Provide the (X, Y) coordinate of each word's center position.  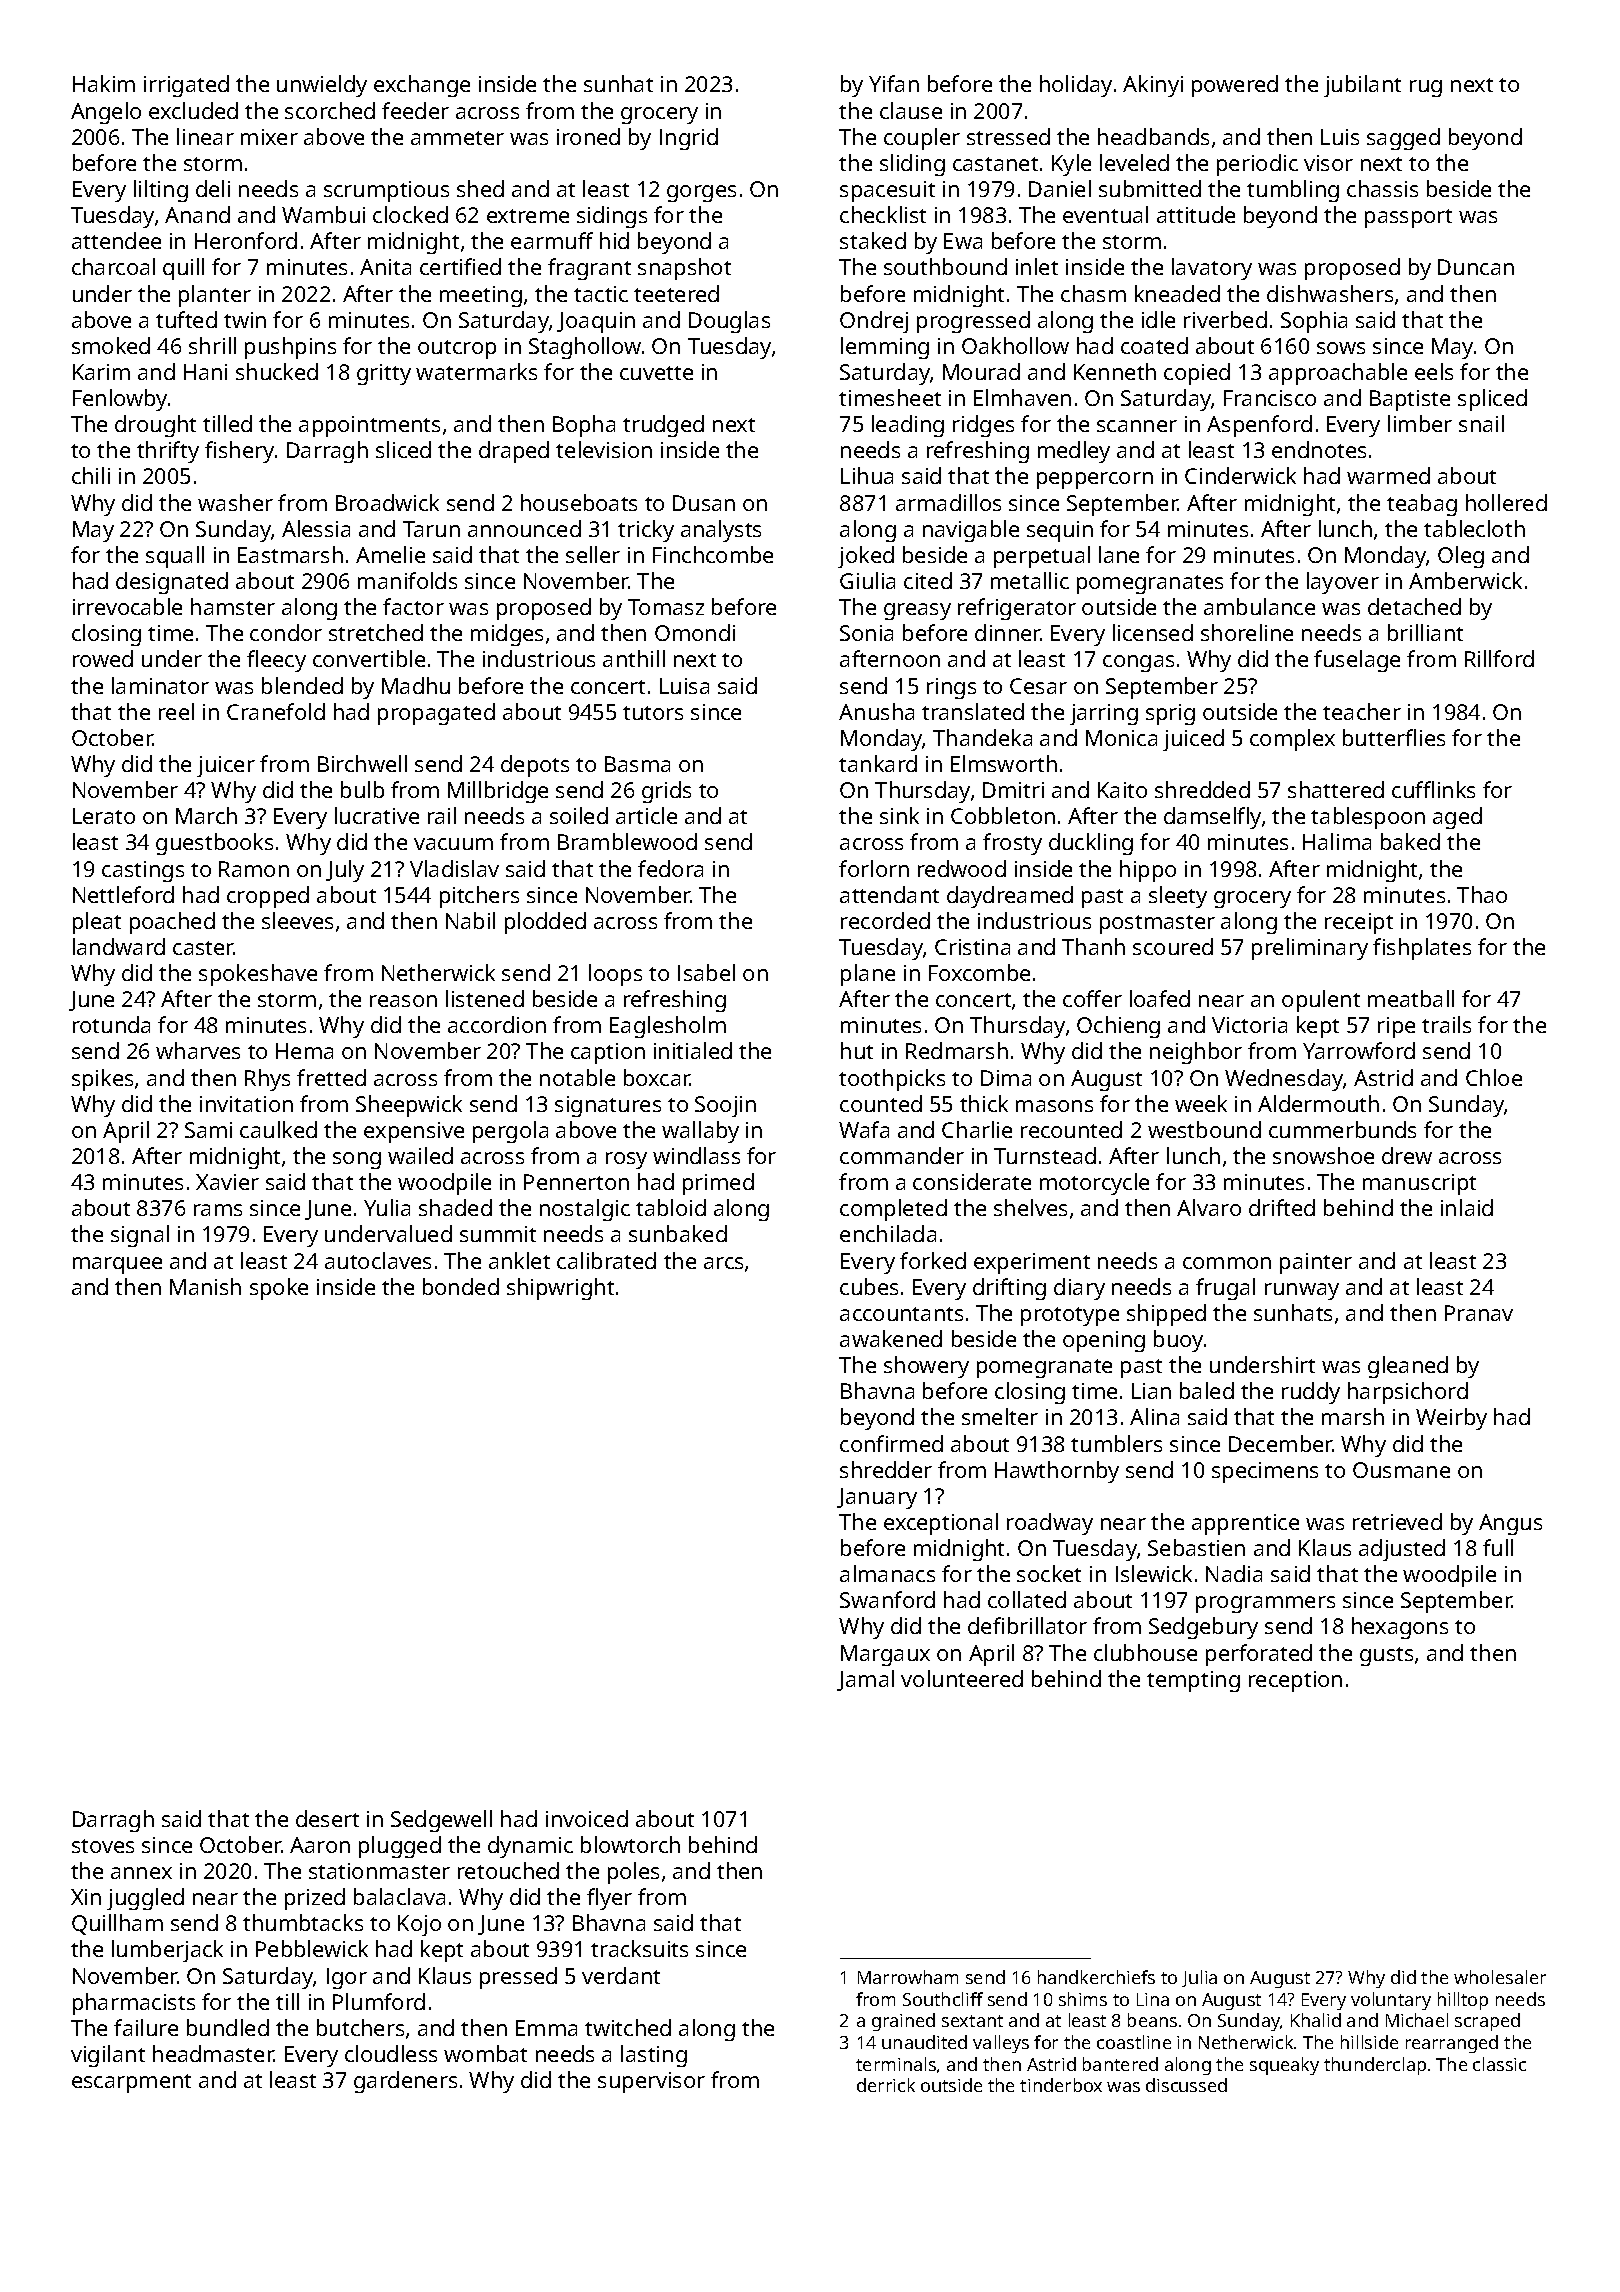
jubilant (1362, 86)
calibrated (606, 1260)
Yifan (894, 83)
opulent (1321, 1001)
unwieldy (322, 86)
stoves (103, 1846)
